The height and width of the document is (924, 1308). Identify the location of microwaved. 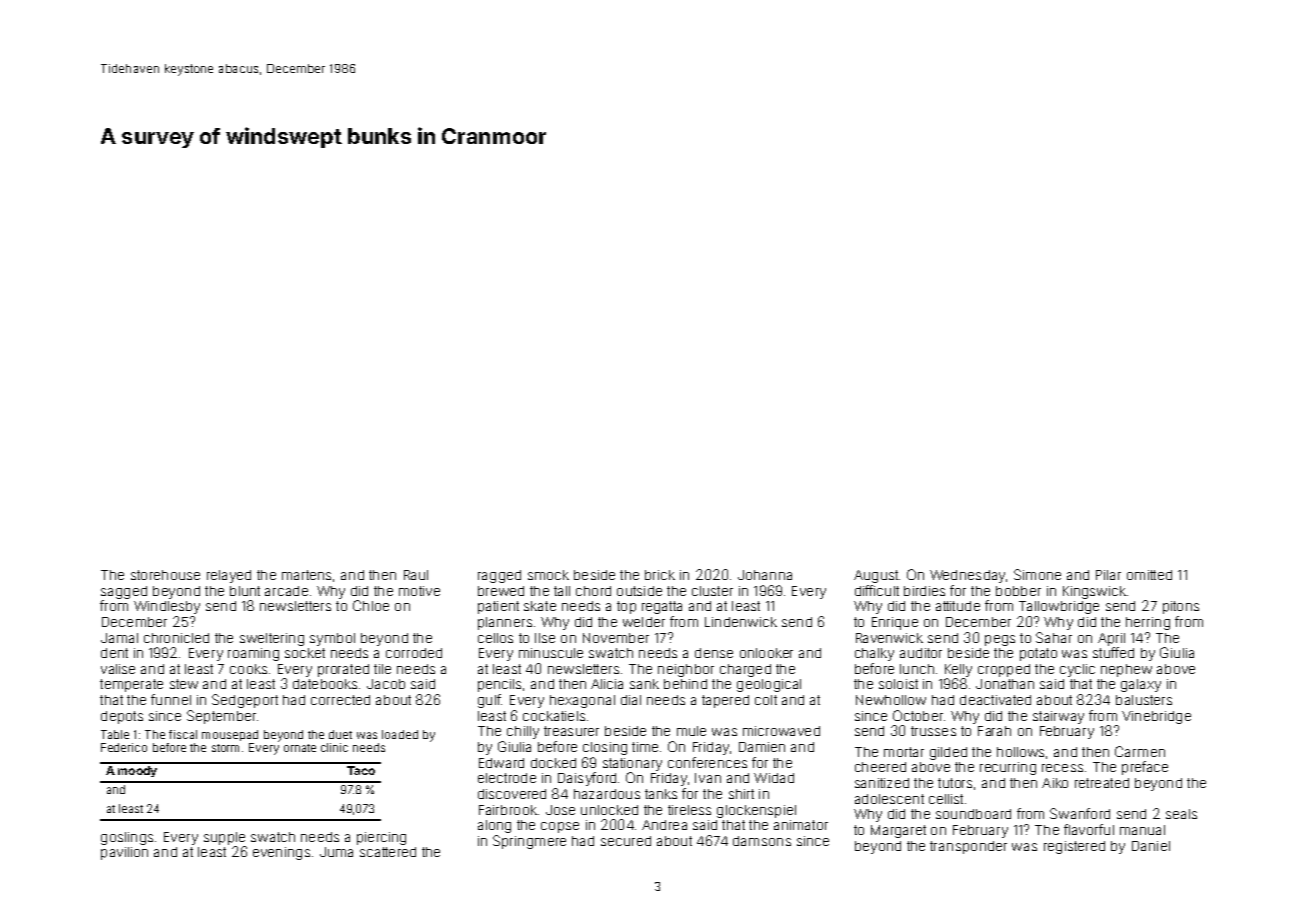
(781, 731).
